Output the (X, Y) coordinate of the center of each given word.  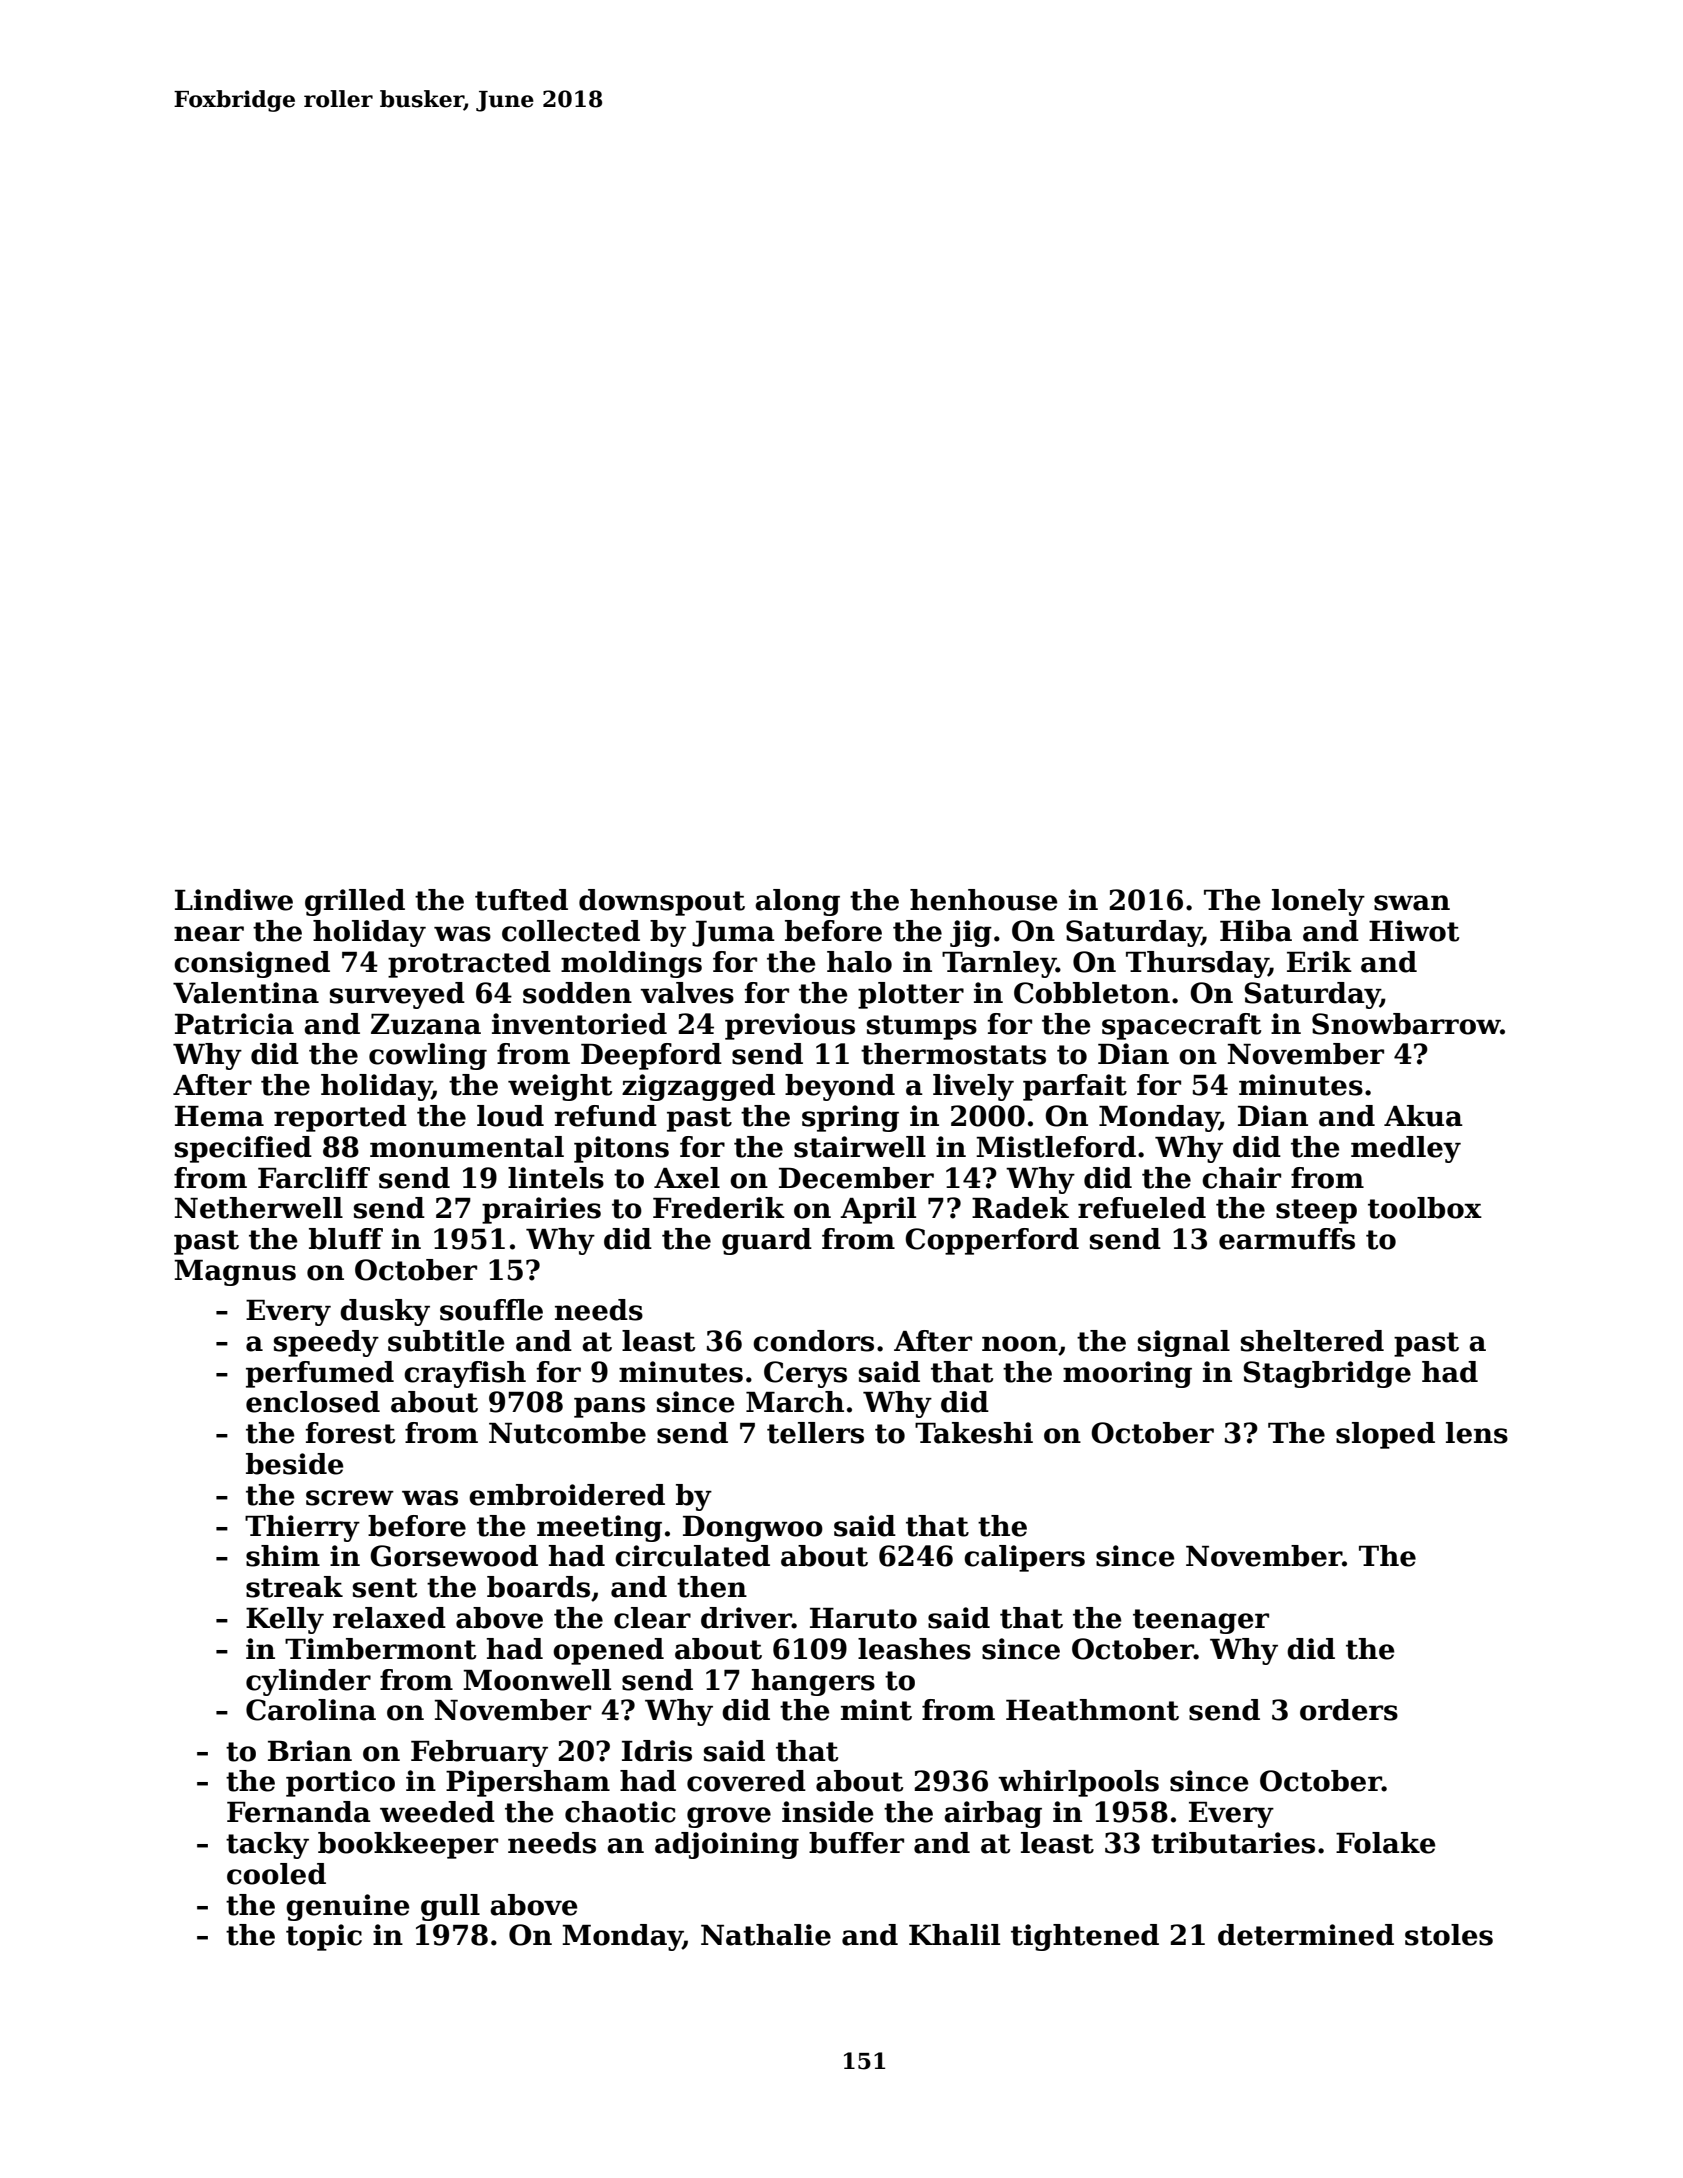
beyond (840, 1087)
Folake (1386, 1843)
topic (324, 1937)
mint (876, 1710)
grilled (355, 902)
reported (340, 1118)
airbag (993, 1814)
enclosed (313, 1402)
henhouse (984, 900)
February (479, 1753)
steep (1316, 1211)
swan (1412, 903)
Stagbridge (1327, 1374)
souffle (491, 1310)
